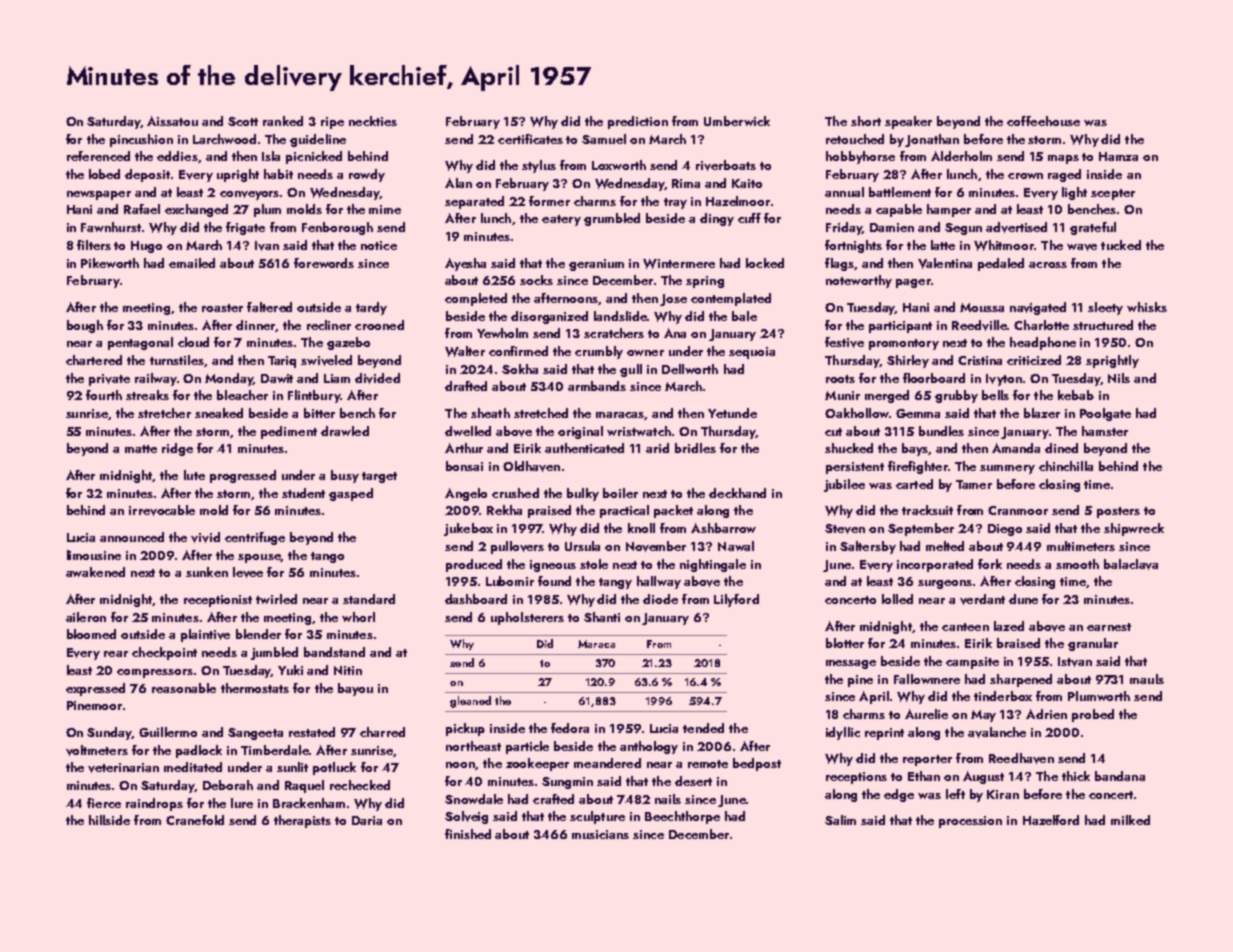 This screenshot has width=1233, height=952. I want to click on hillside, so click(109, 820).
